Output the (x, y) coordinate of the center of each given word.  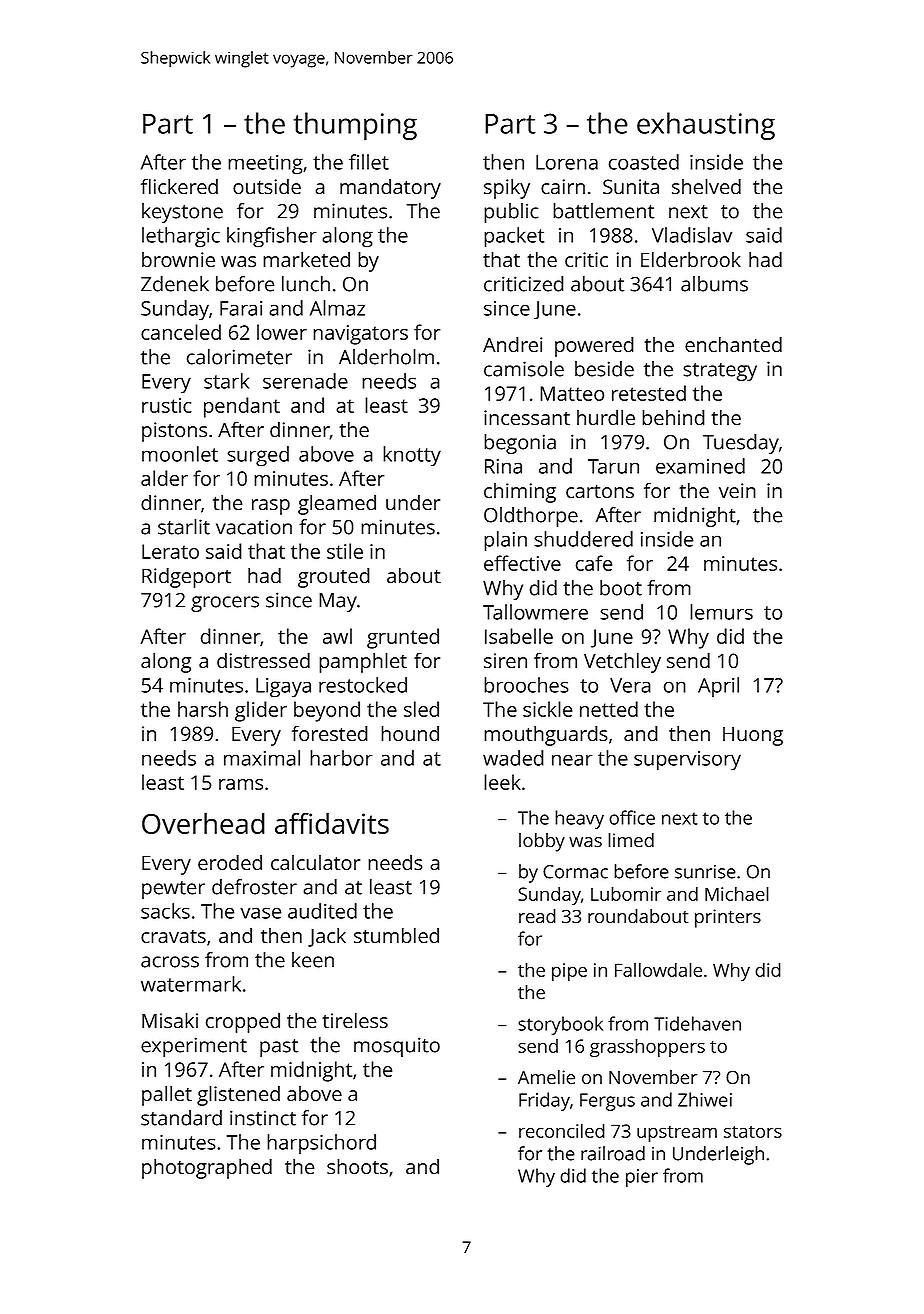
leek (502, 782)
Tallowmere (535, 612)
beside (604, 369)
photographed (207, 1168)
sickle (547, 709)
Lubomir (626, 893)
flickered (179, 186)
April (718, 687)
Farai (241, 308)
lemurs (721, 612)
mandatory (390, 188)
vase (261, 913)
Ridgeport (186, 577)
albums (714, 284)
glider (261, 711)
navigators (360, 335)
